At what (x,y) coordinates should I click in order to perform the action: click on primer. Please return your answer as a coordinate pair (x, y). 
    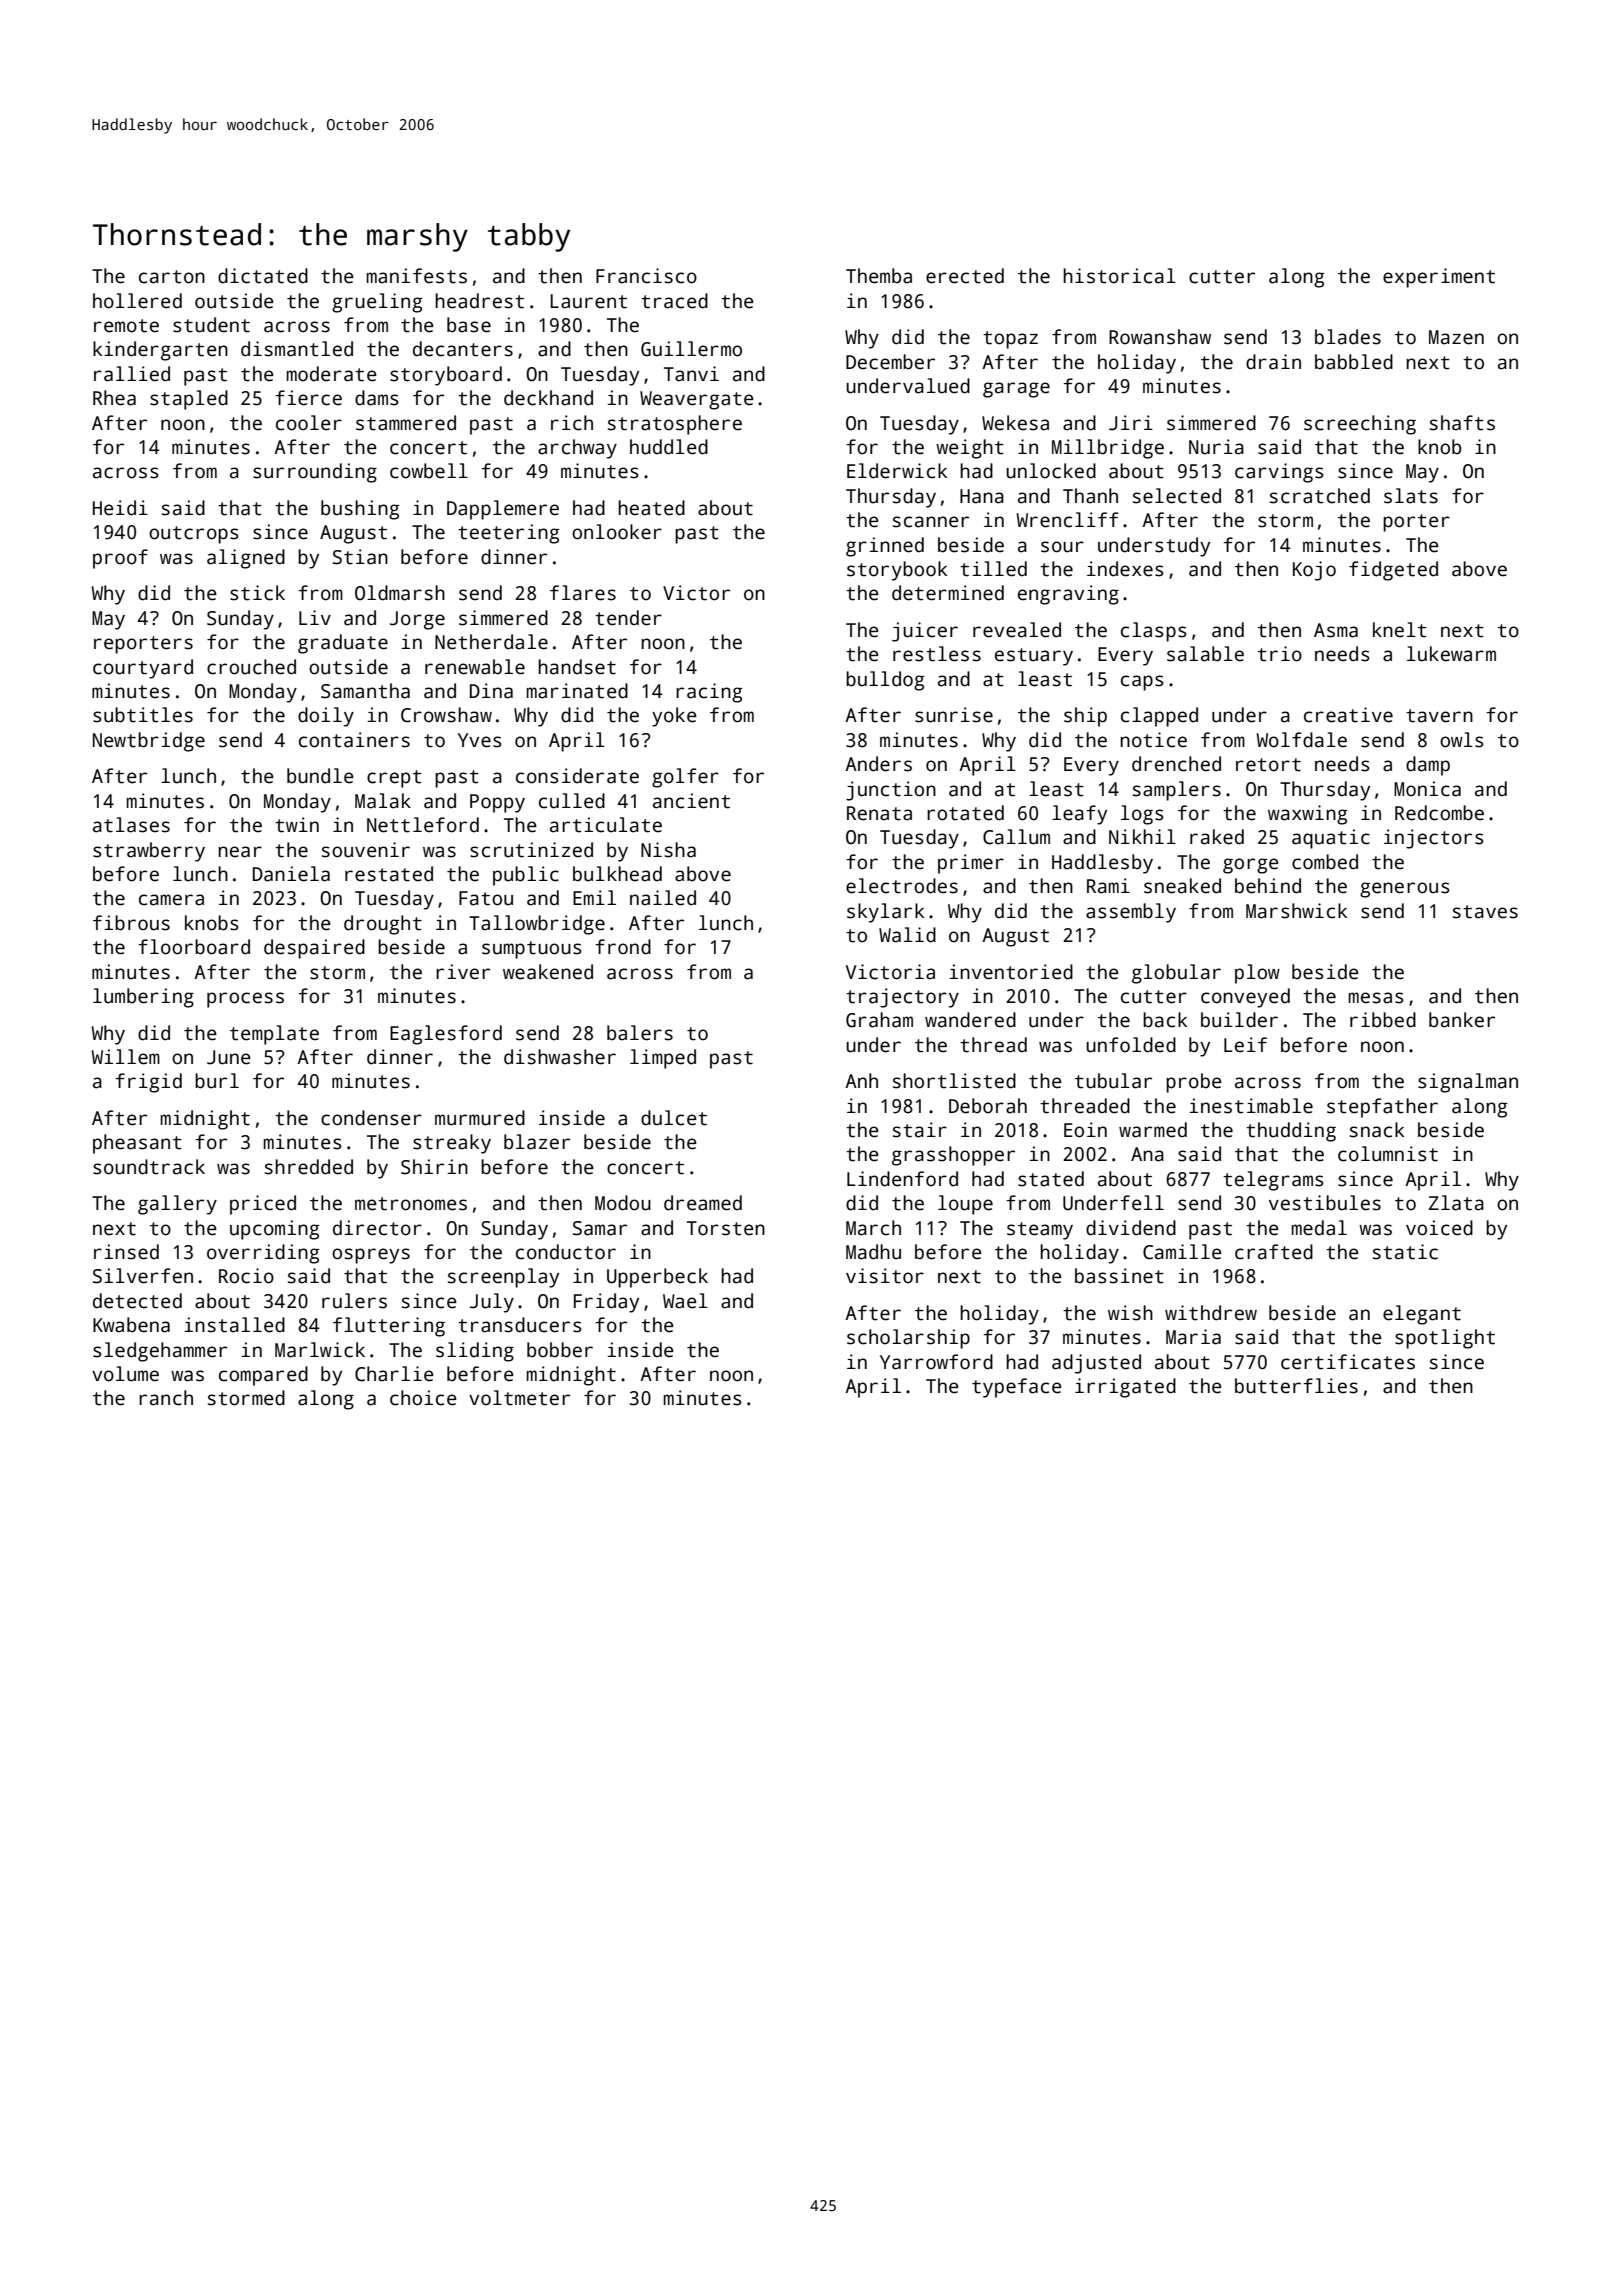
    Looking at the image, I should click on (971, 864).
